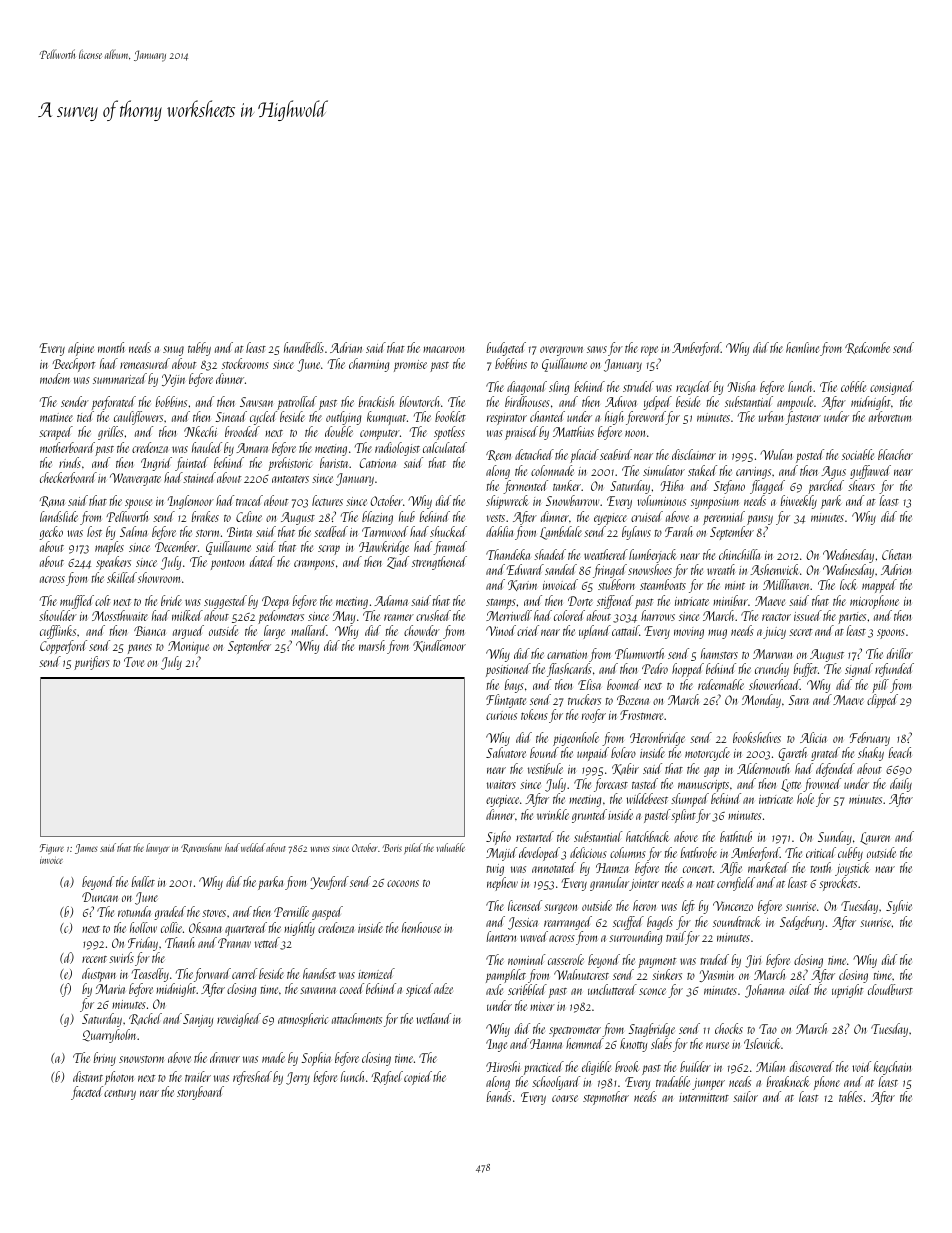  Describe the element at coordinates (77, 602) in the screenshot. I see `muffled` at that location.
